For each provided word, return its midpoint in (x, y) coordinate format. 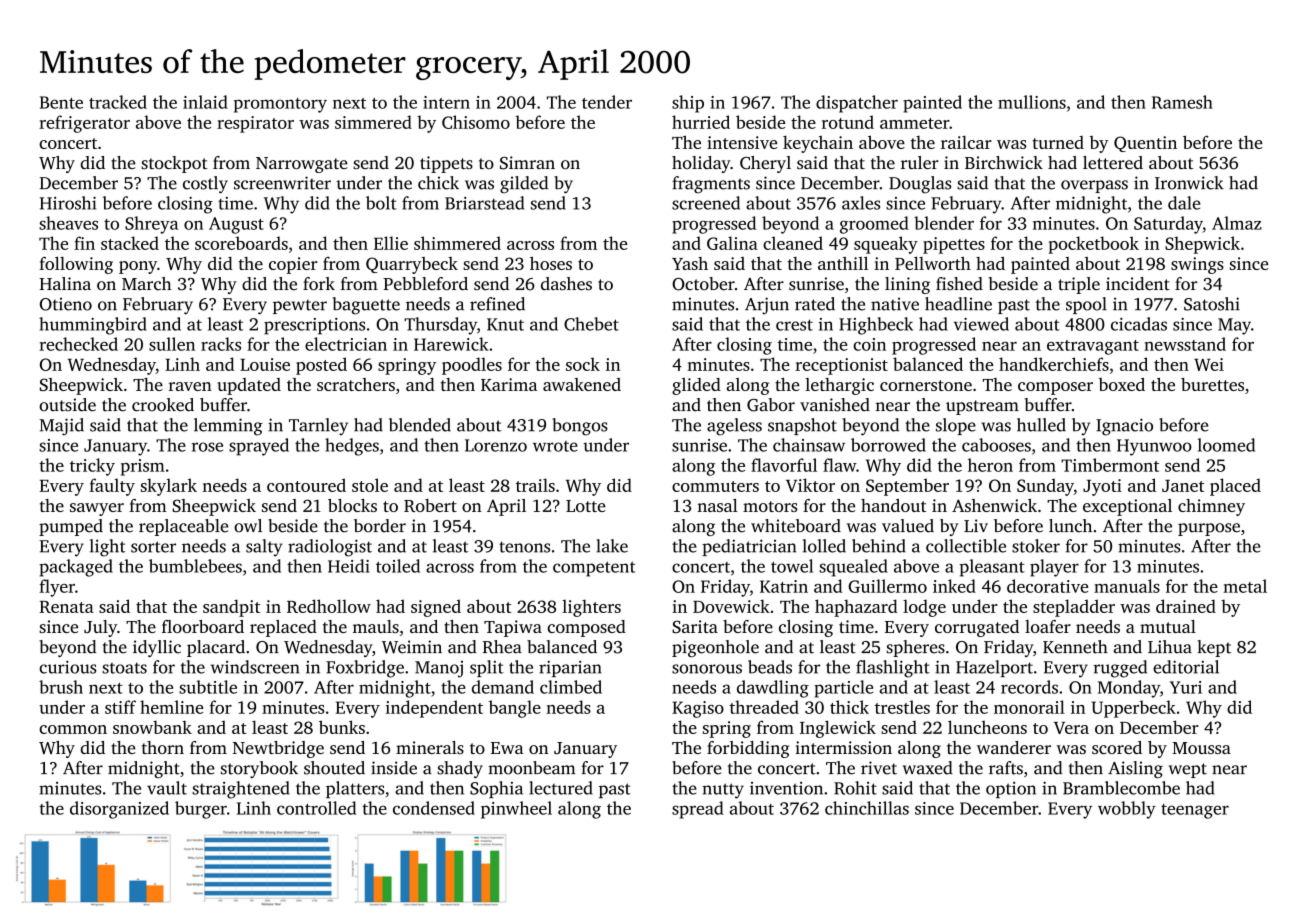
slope (956, 426)
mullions (1032, 102)
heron (990, 465)
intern (446, 102)
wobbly (1127, 810)
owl (248, 526)
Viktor (810, 485)
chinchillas (867, 808)
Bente (61, 102)
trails (535, 485)
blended (420, 425)
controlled (316, 808)
